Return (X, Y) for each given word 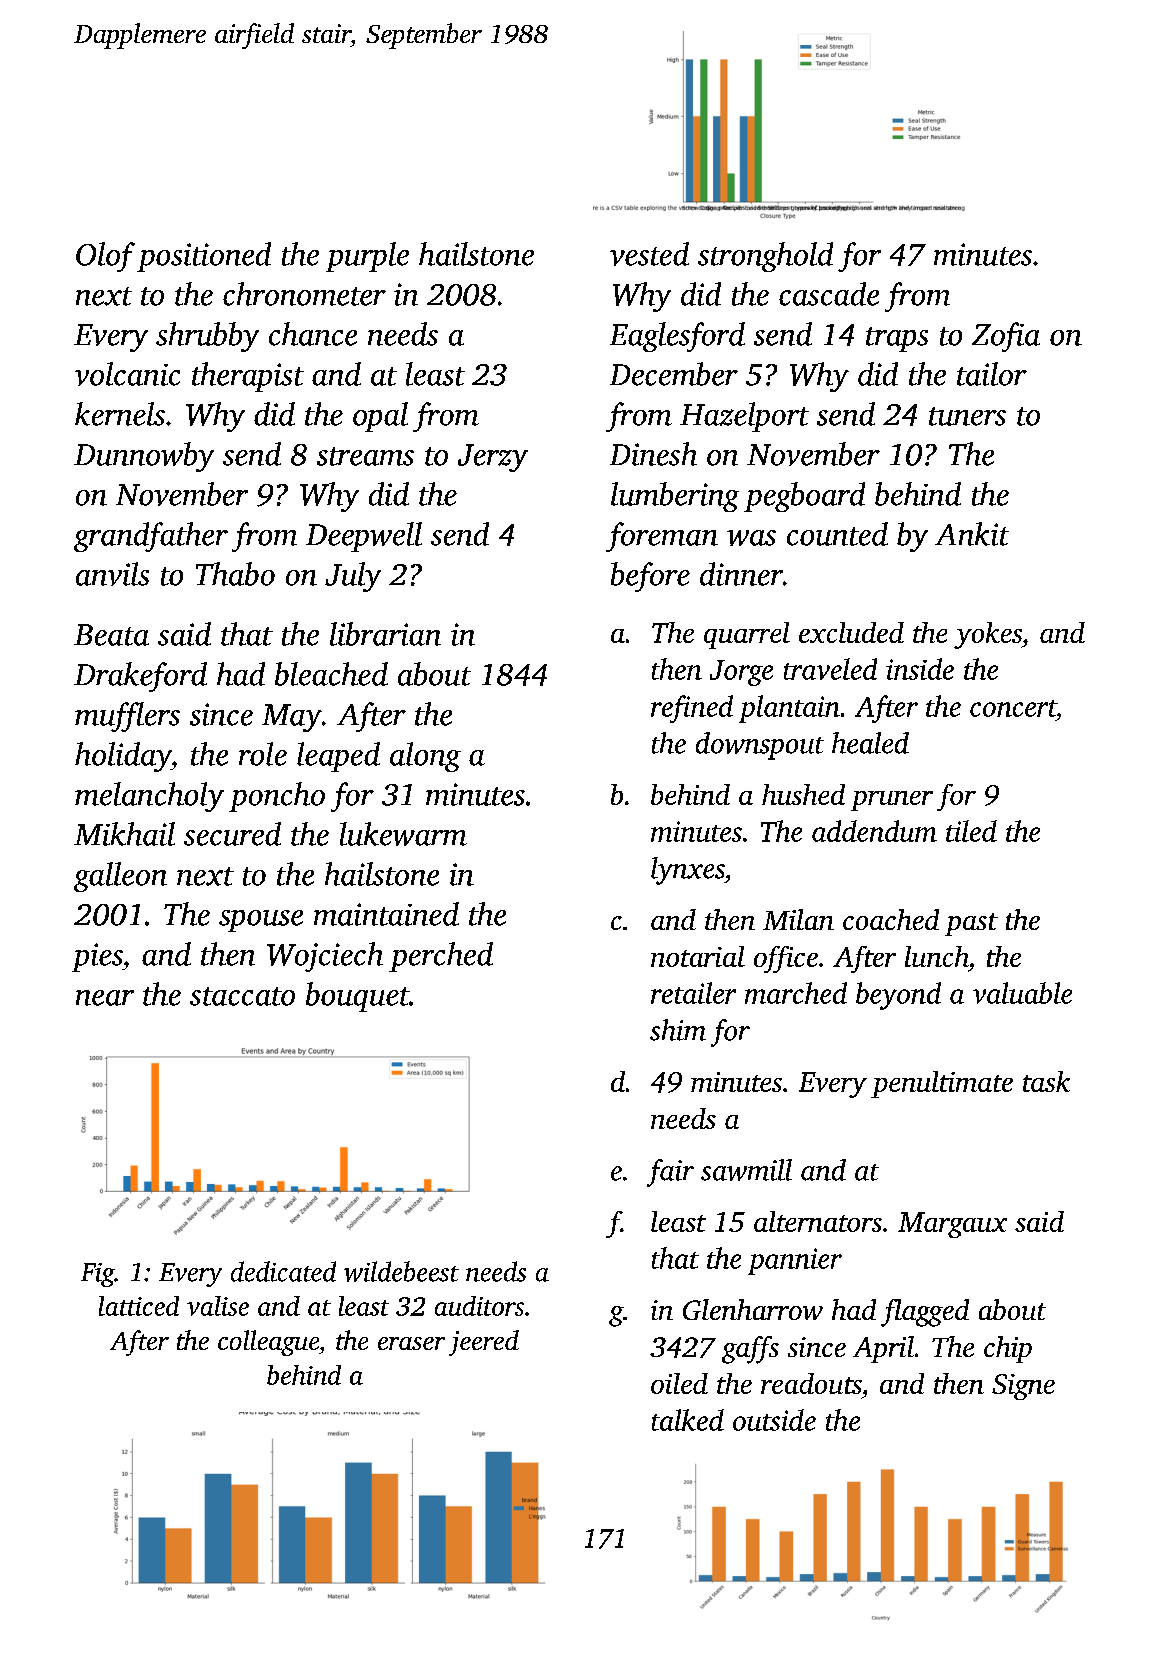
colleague (268, 1343)
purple (367, 257)
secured (232, 834)
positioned (204, 257)
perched (441, 957)
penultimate (942, 1084)
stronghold (765, 257)
